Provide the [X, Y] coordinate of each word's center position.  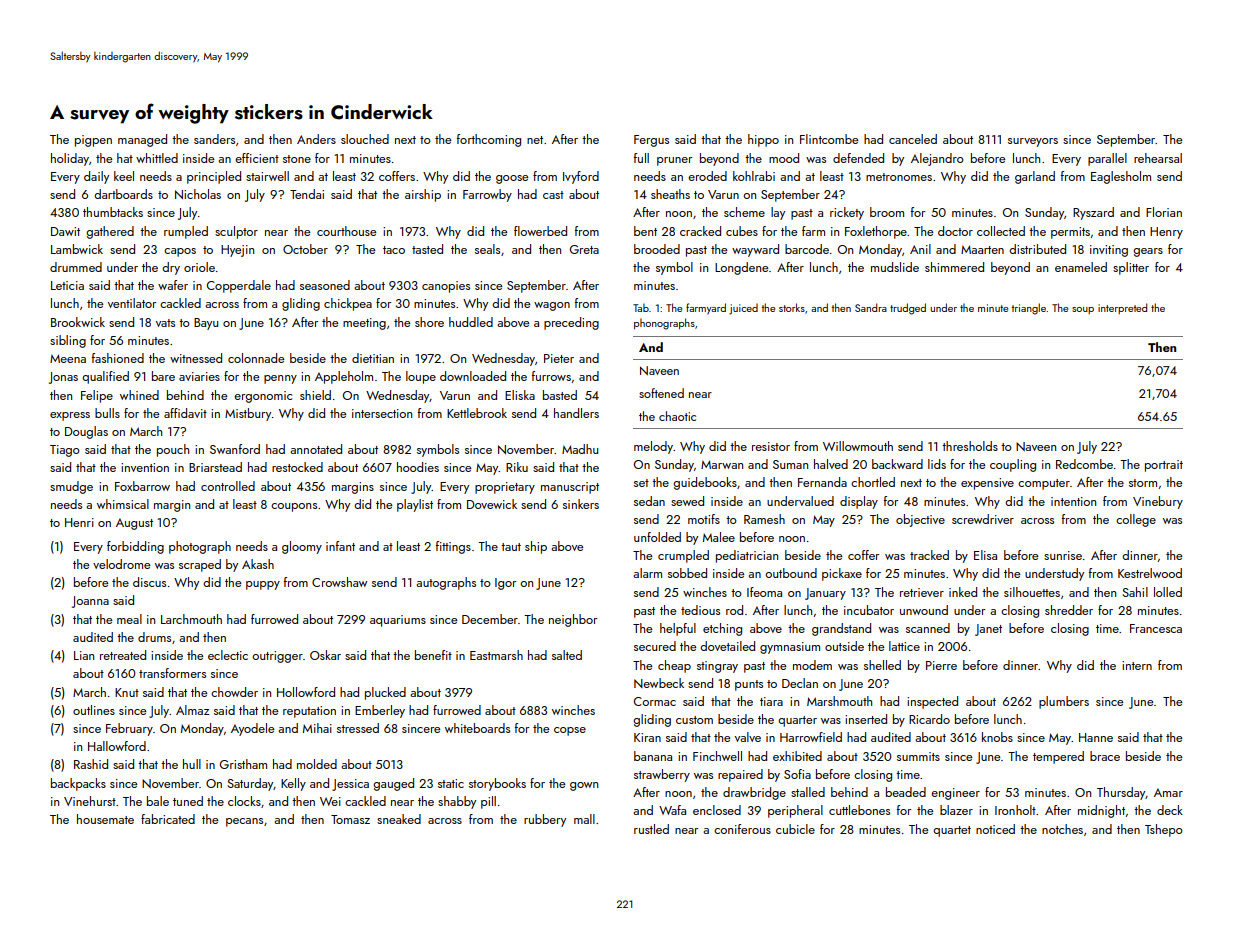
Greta [584, 249]
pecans [244, 822]
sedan [649, 501]
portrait [1164, 466]
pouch [173, 450]
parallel [1107, 159]
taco [394, 250]
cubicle [795, 829]
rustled [651, 829]
